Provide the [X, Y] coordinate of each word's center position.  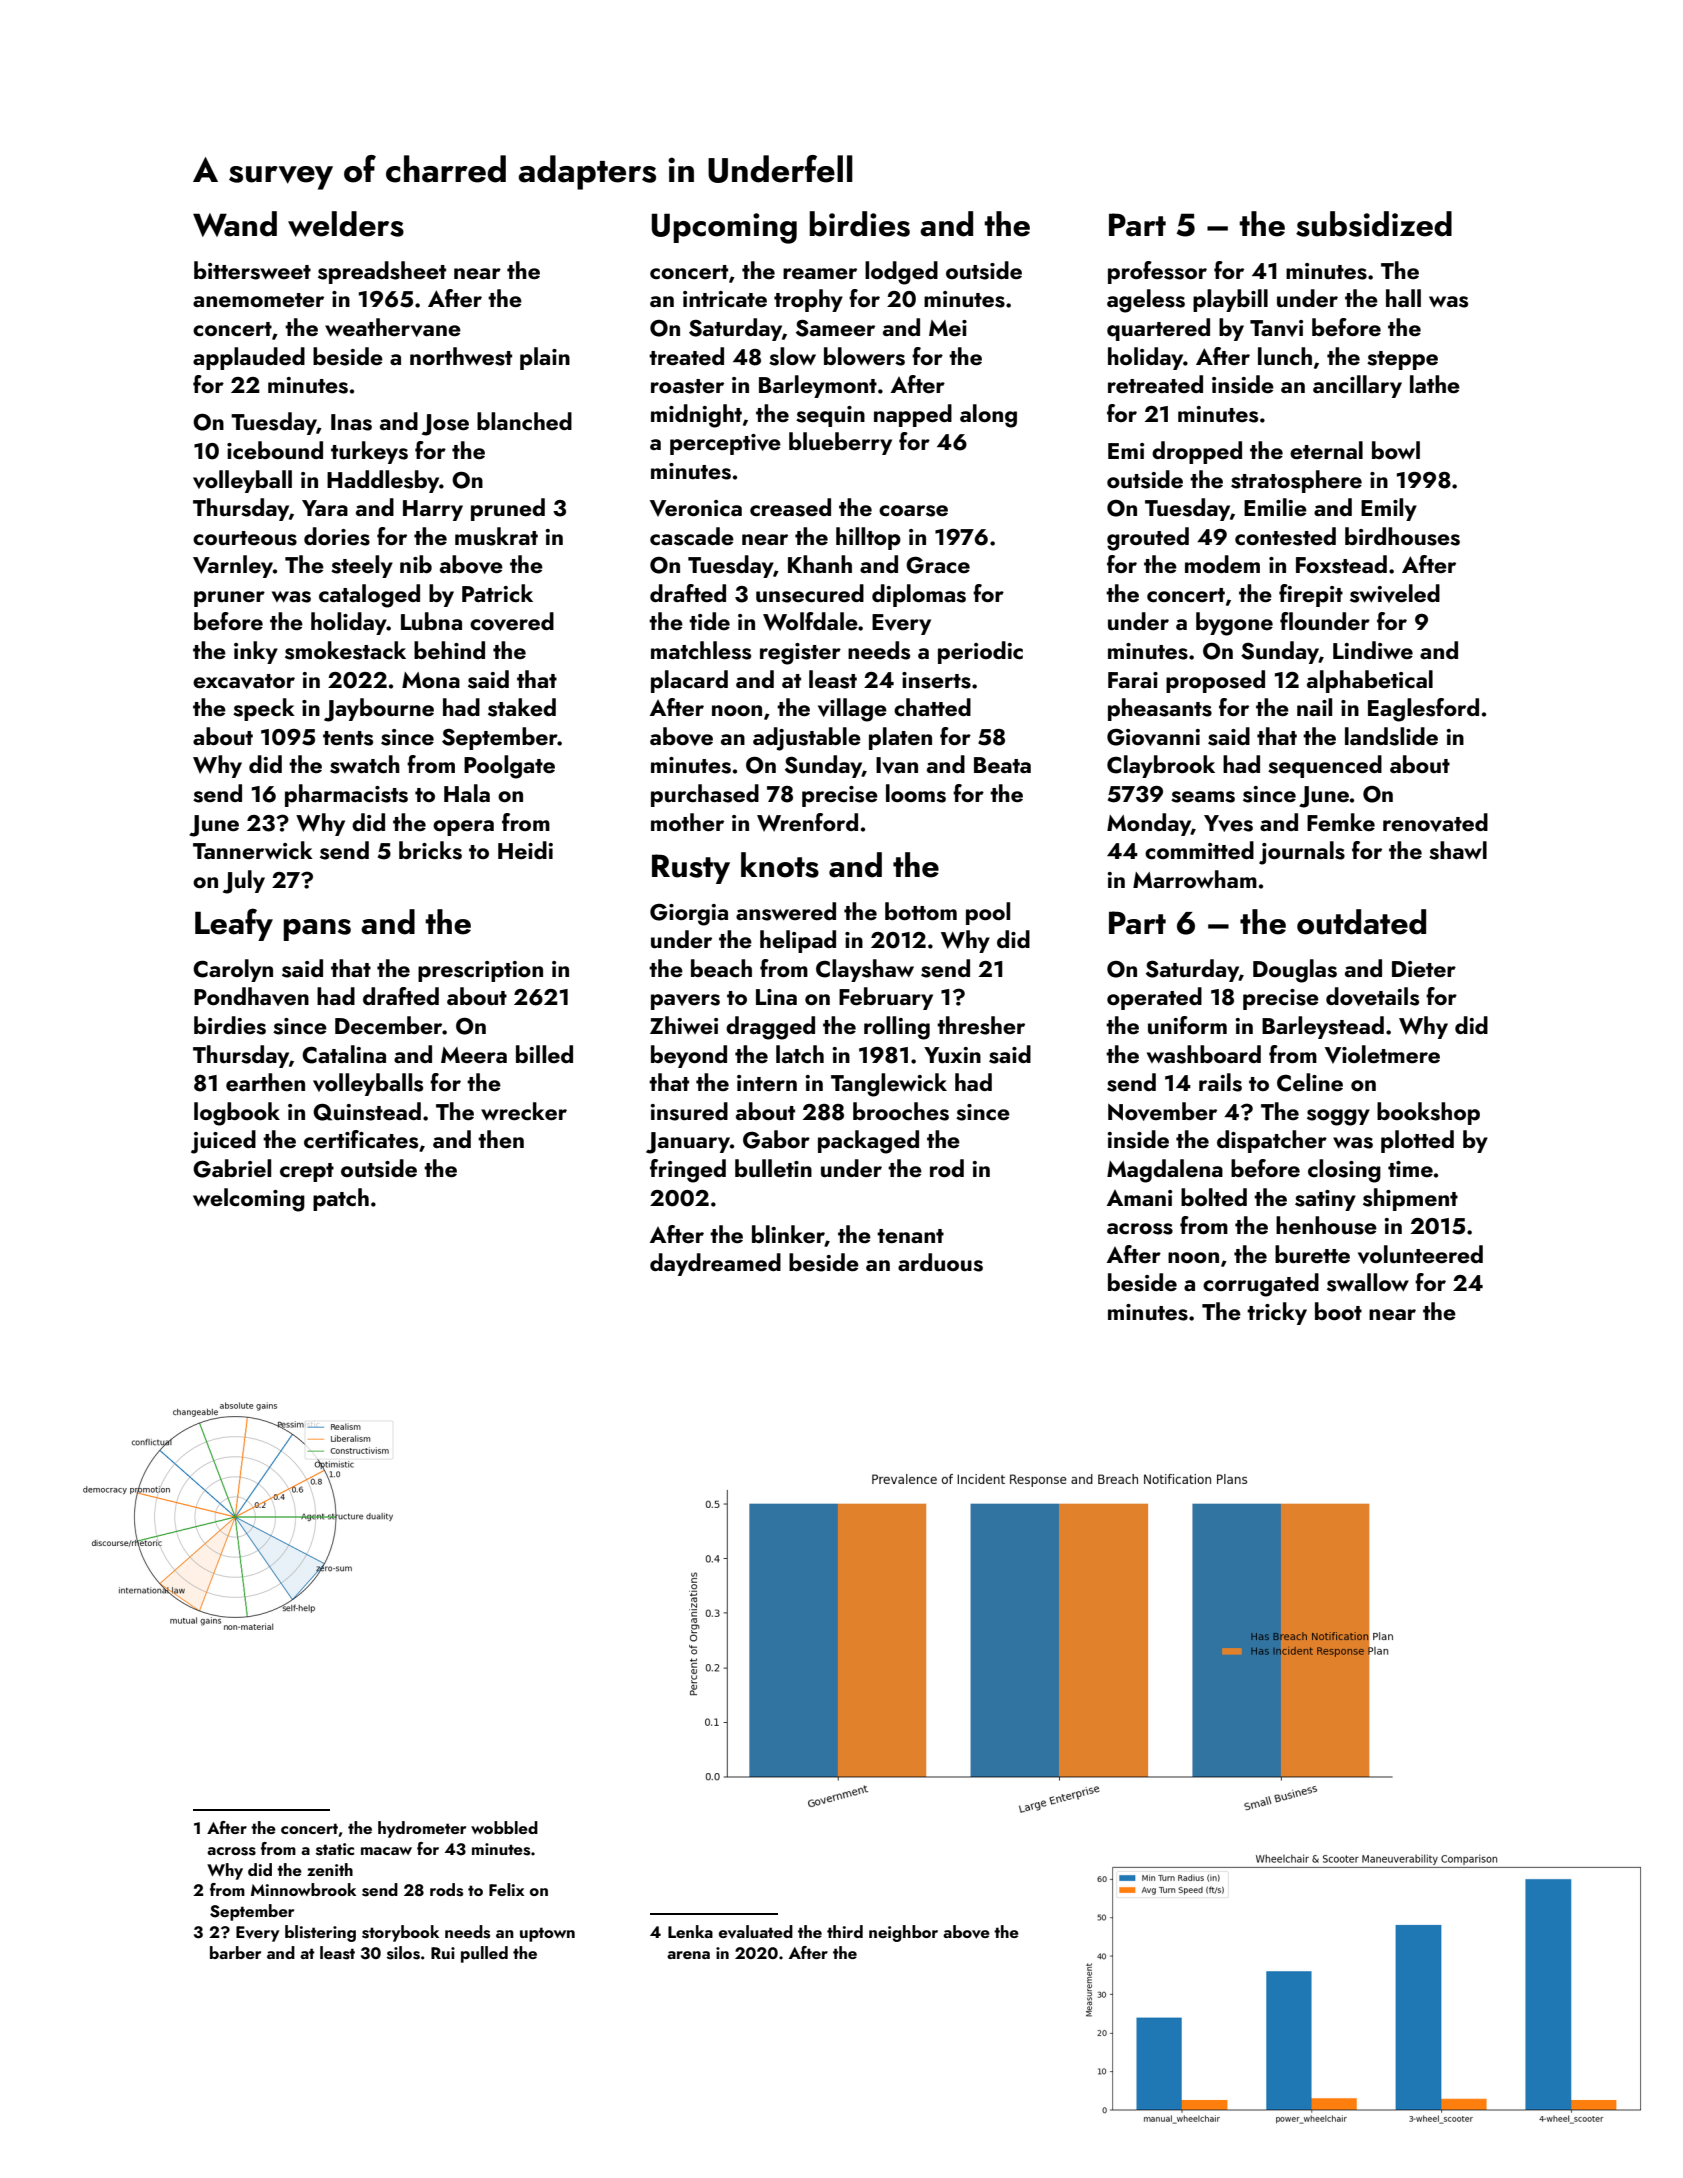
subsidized [1374, 224]
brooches [901, 1111]
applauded [249, 358]
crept [307, 1172]
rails [1220, 1082]
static [335, 1849]
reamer [820, 273]
